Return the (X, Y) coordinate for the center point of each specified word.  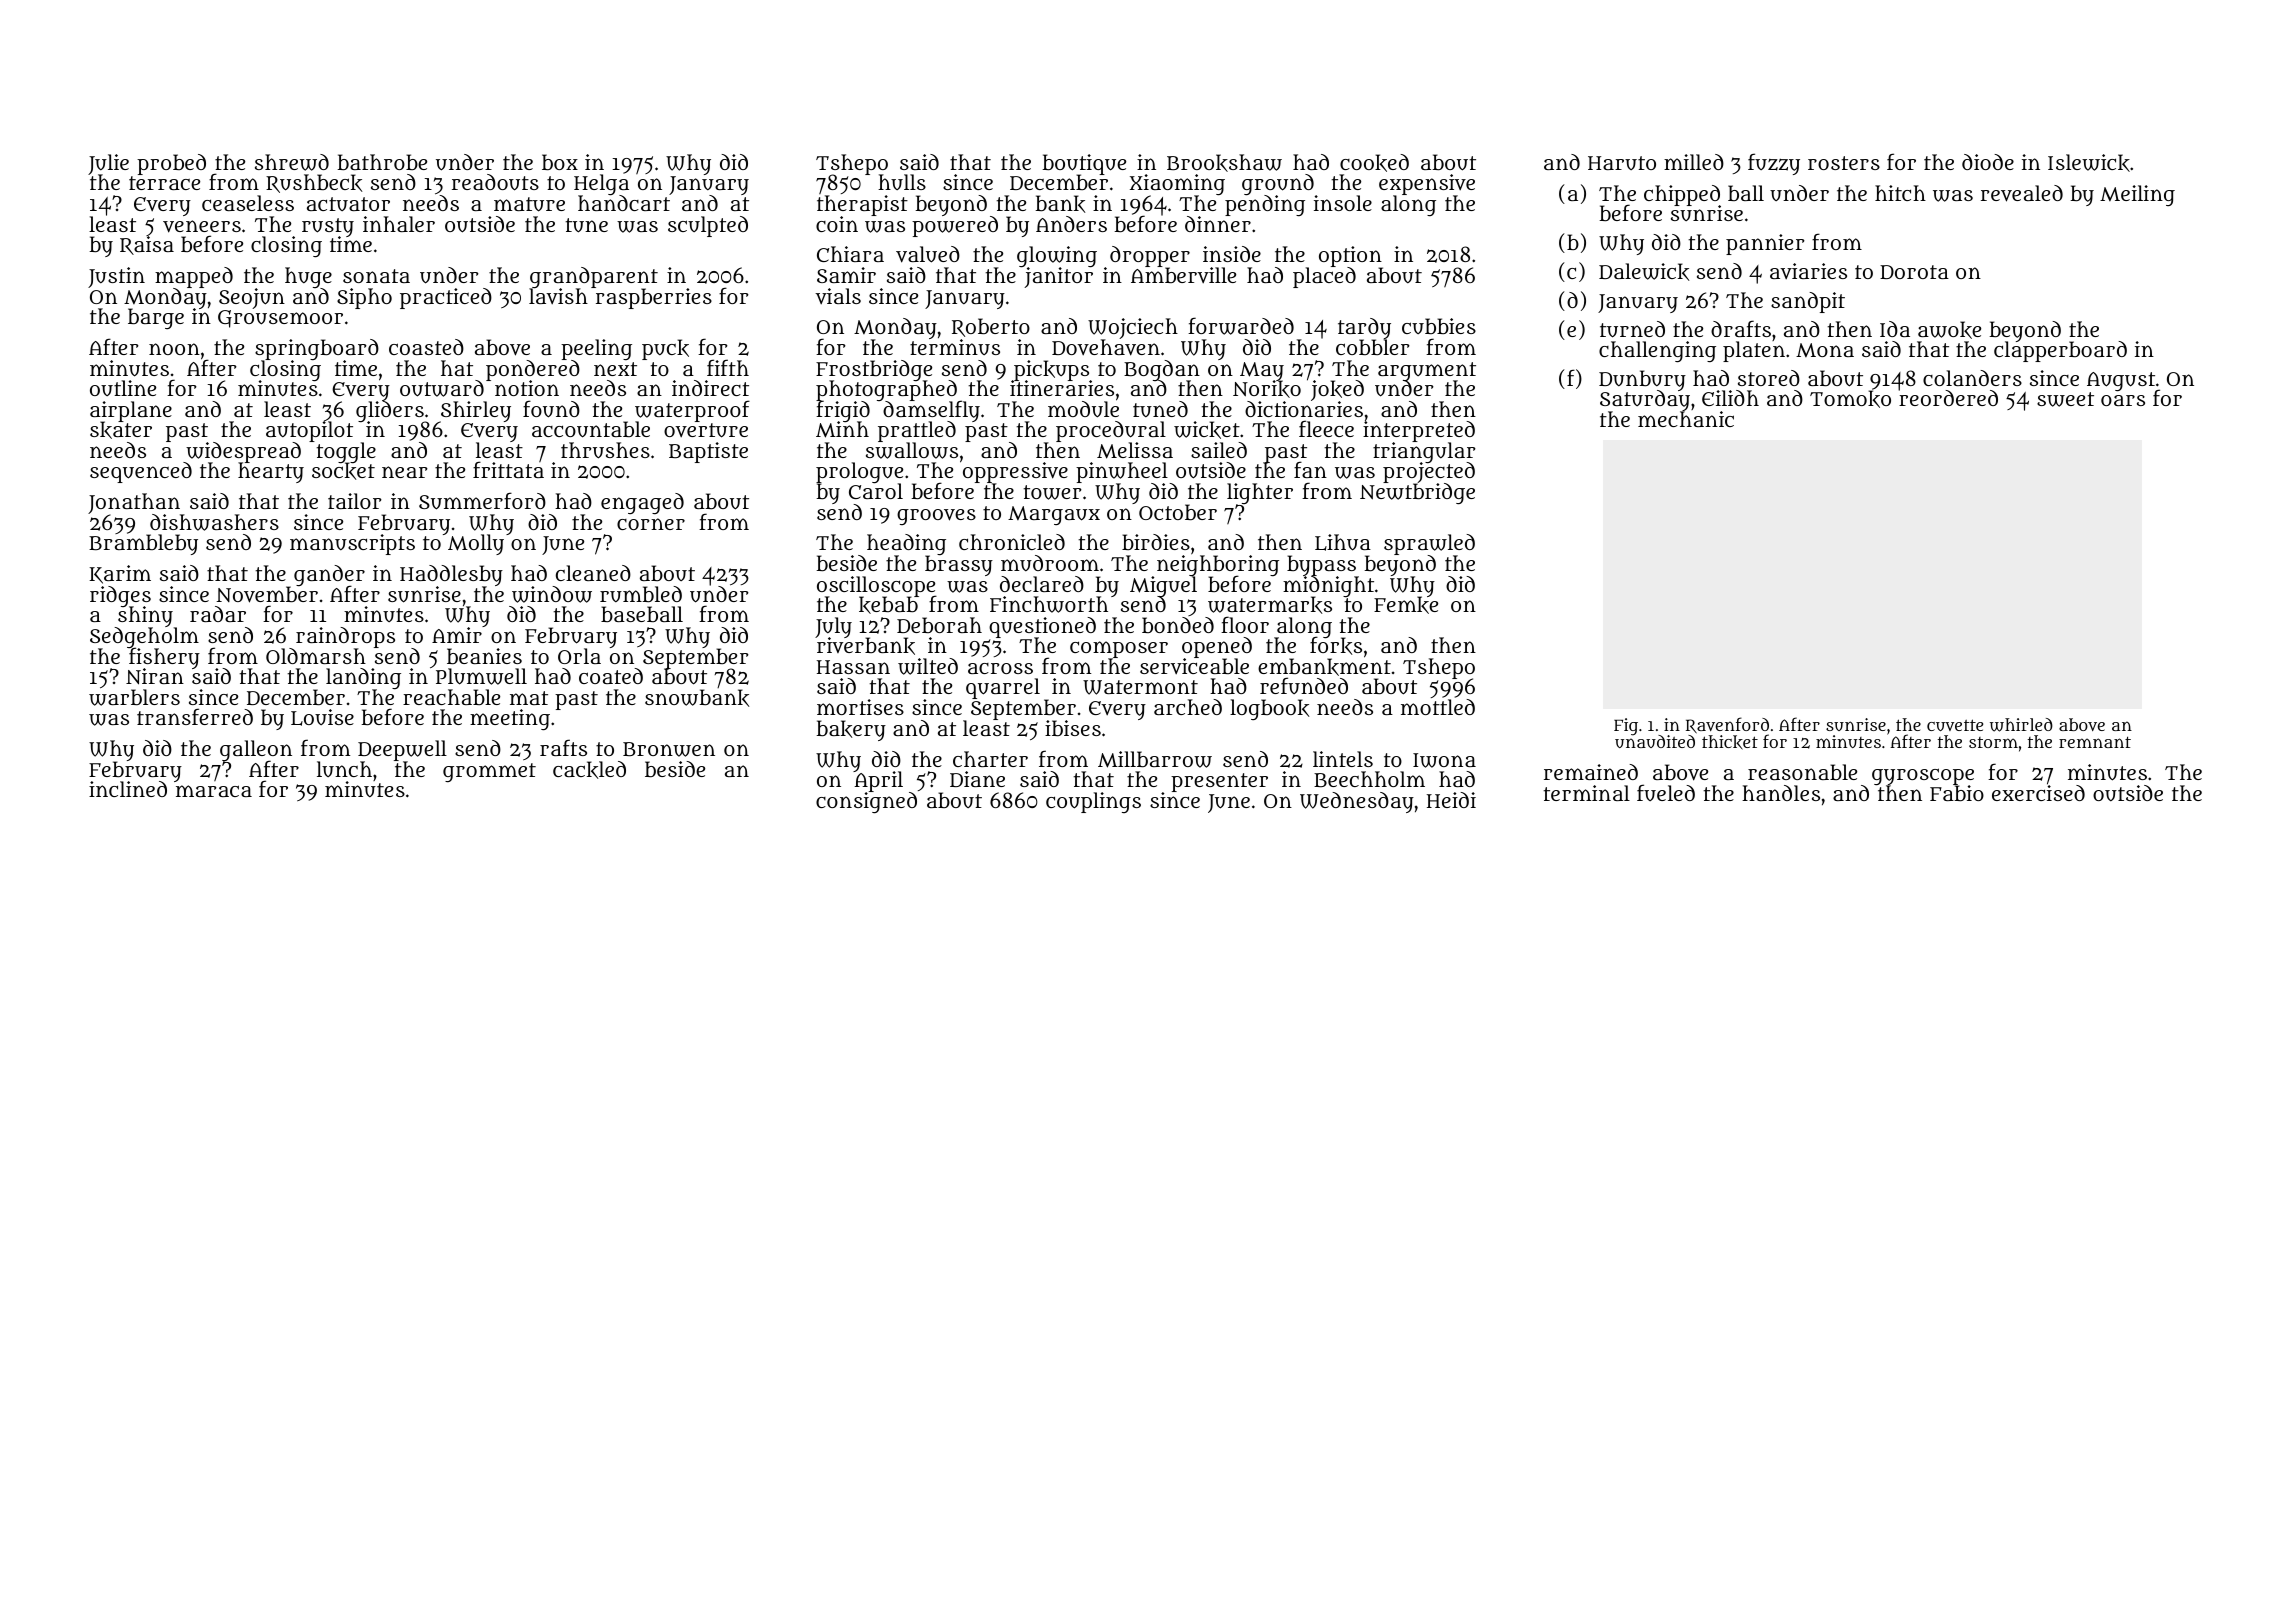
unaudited (1655, 742)
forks (1336, 646)
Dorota (1914, 272)
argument (1427, 371)
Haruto (1622, 163)
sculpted (708, 226)
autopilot (309, 432)
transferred (195, 716)
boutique (1084, 165)
